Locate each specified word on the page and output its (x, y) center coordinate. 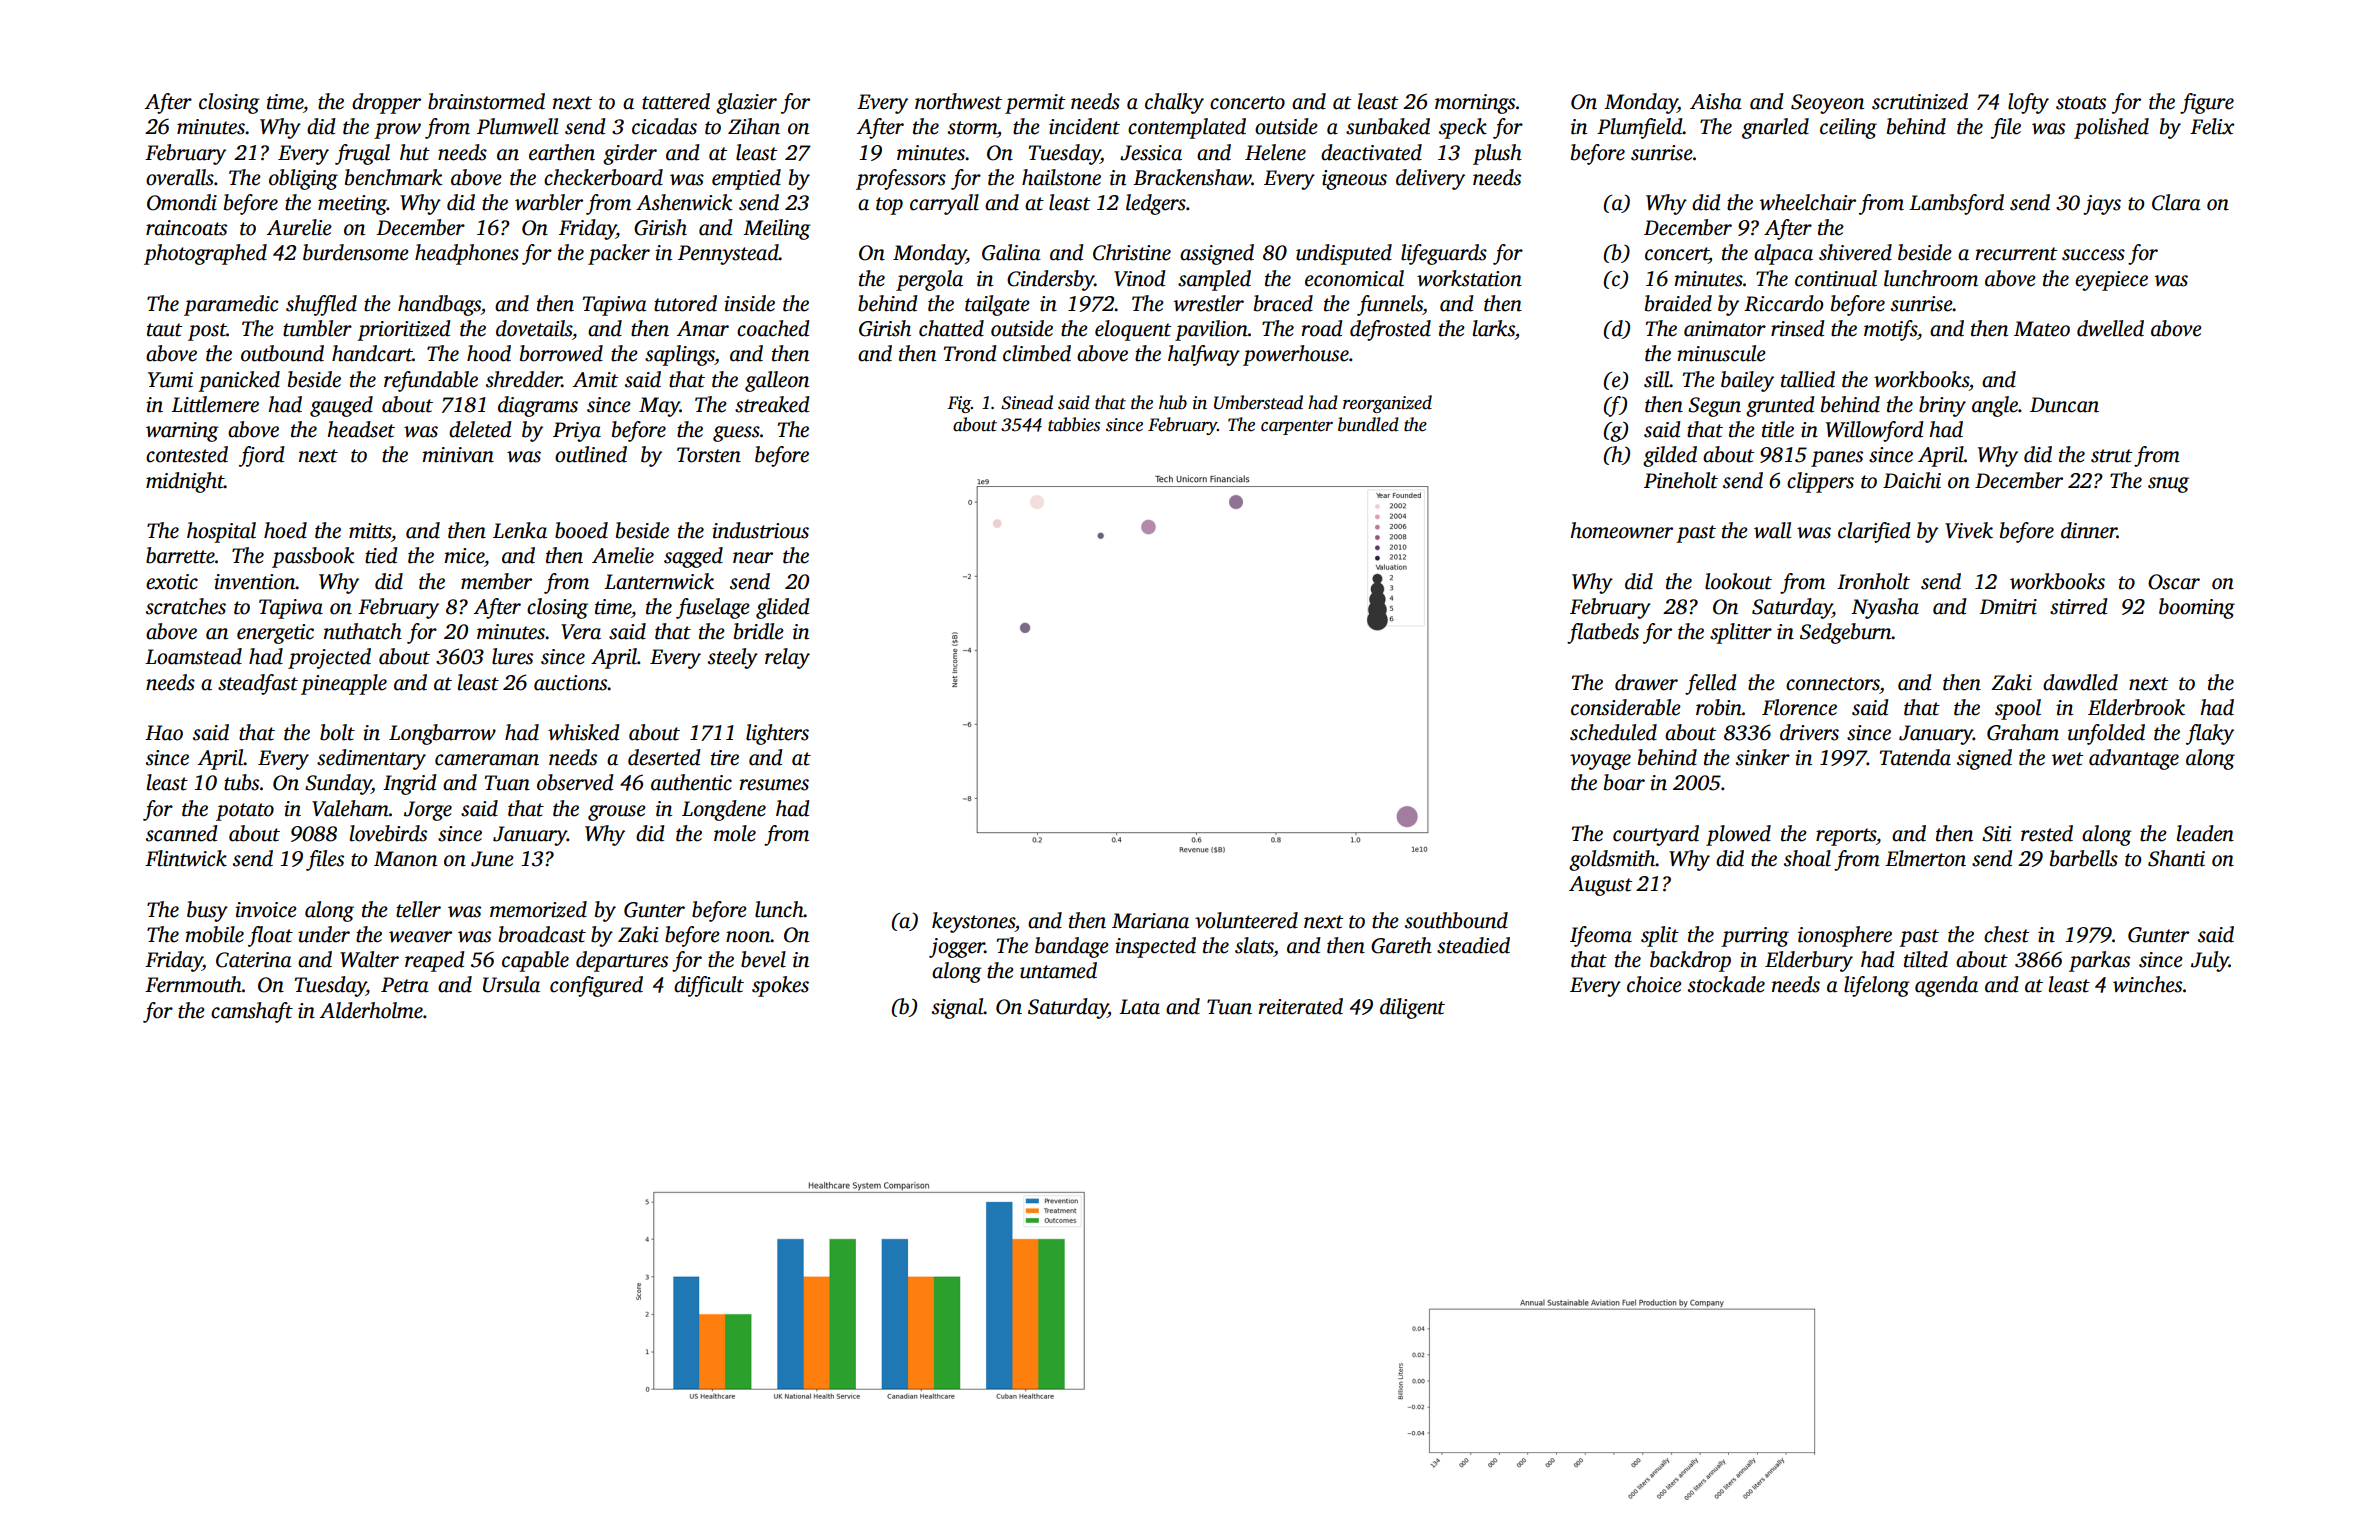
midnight (185, 482)
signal (958, 1008)
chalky (1174, 103)
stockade (1726, 984)
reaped (435, 961)
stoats (2081, 103)
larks (1494, 328)
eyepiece (2111, 281)
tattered (676, 101)
